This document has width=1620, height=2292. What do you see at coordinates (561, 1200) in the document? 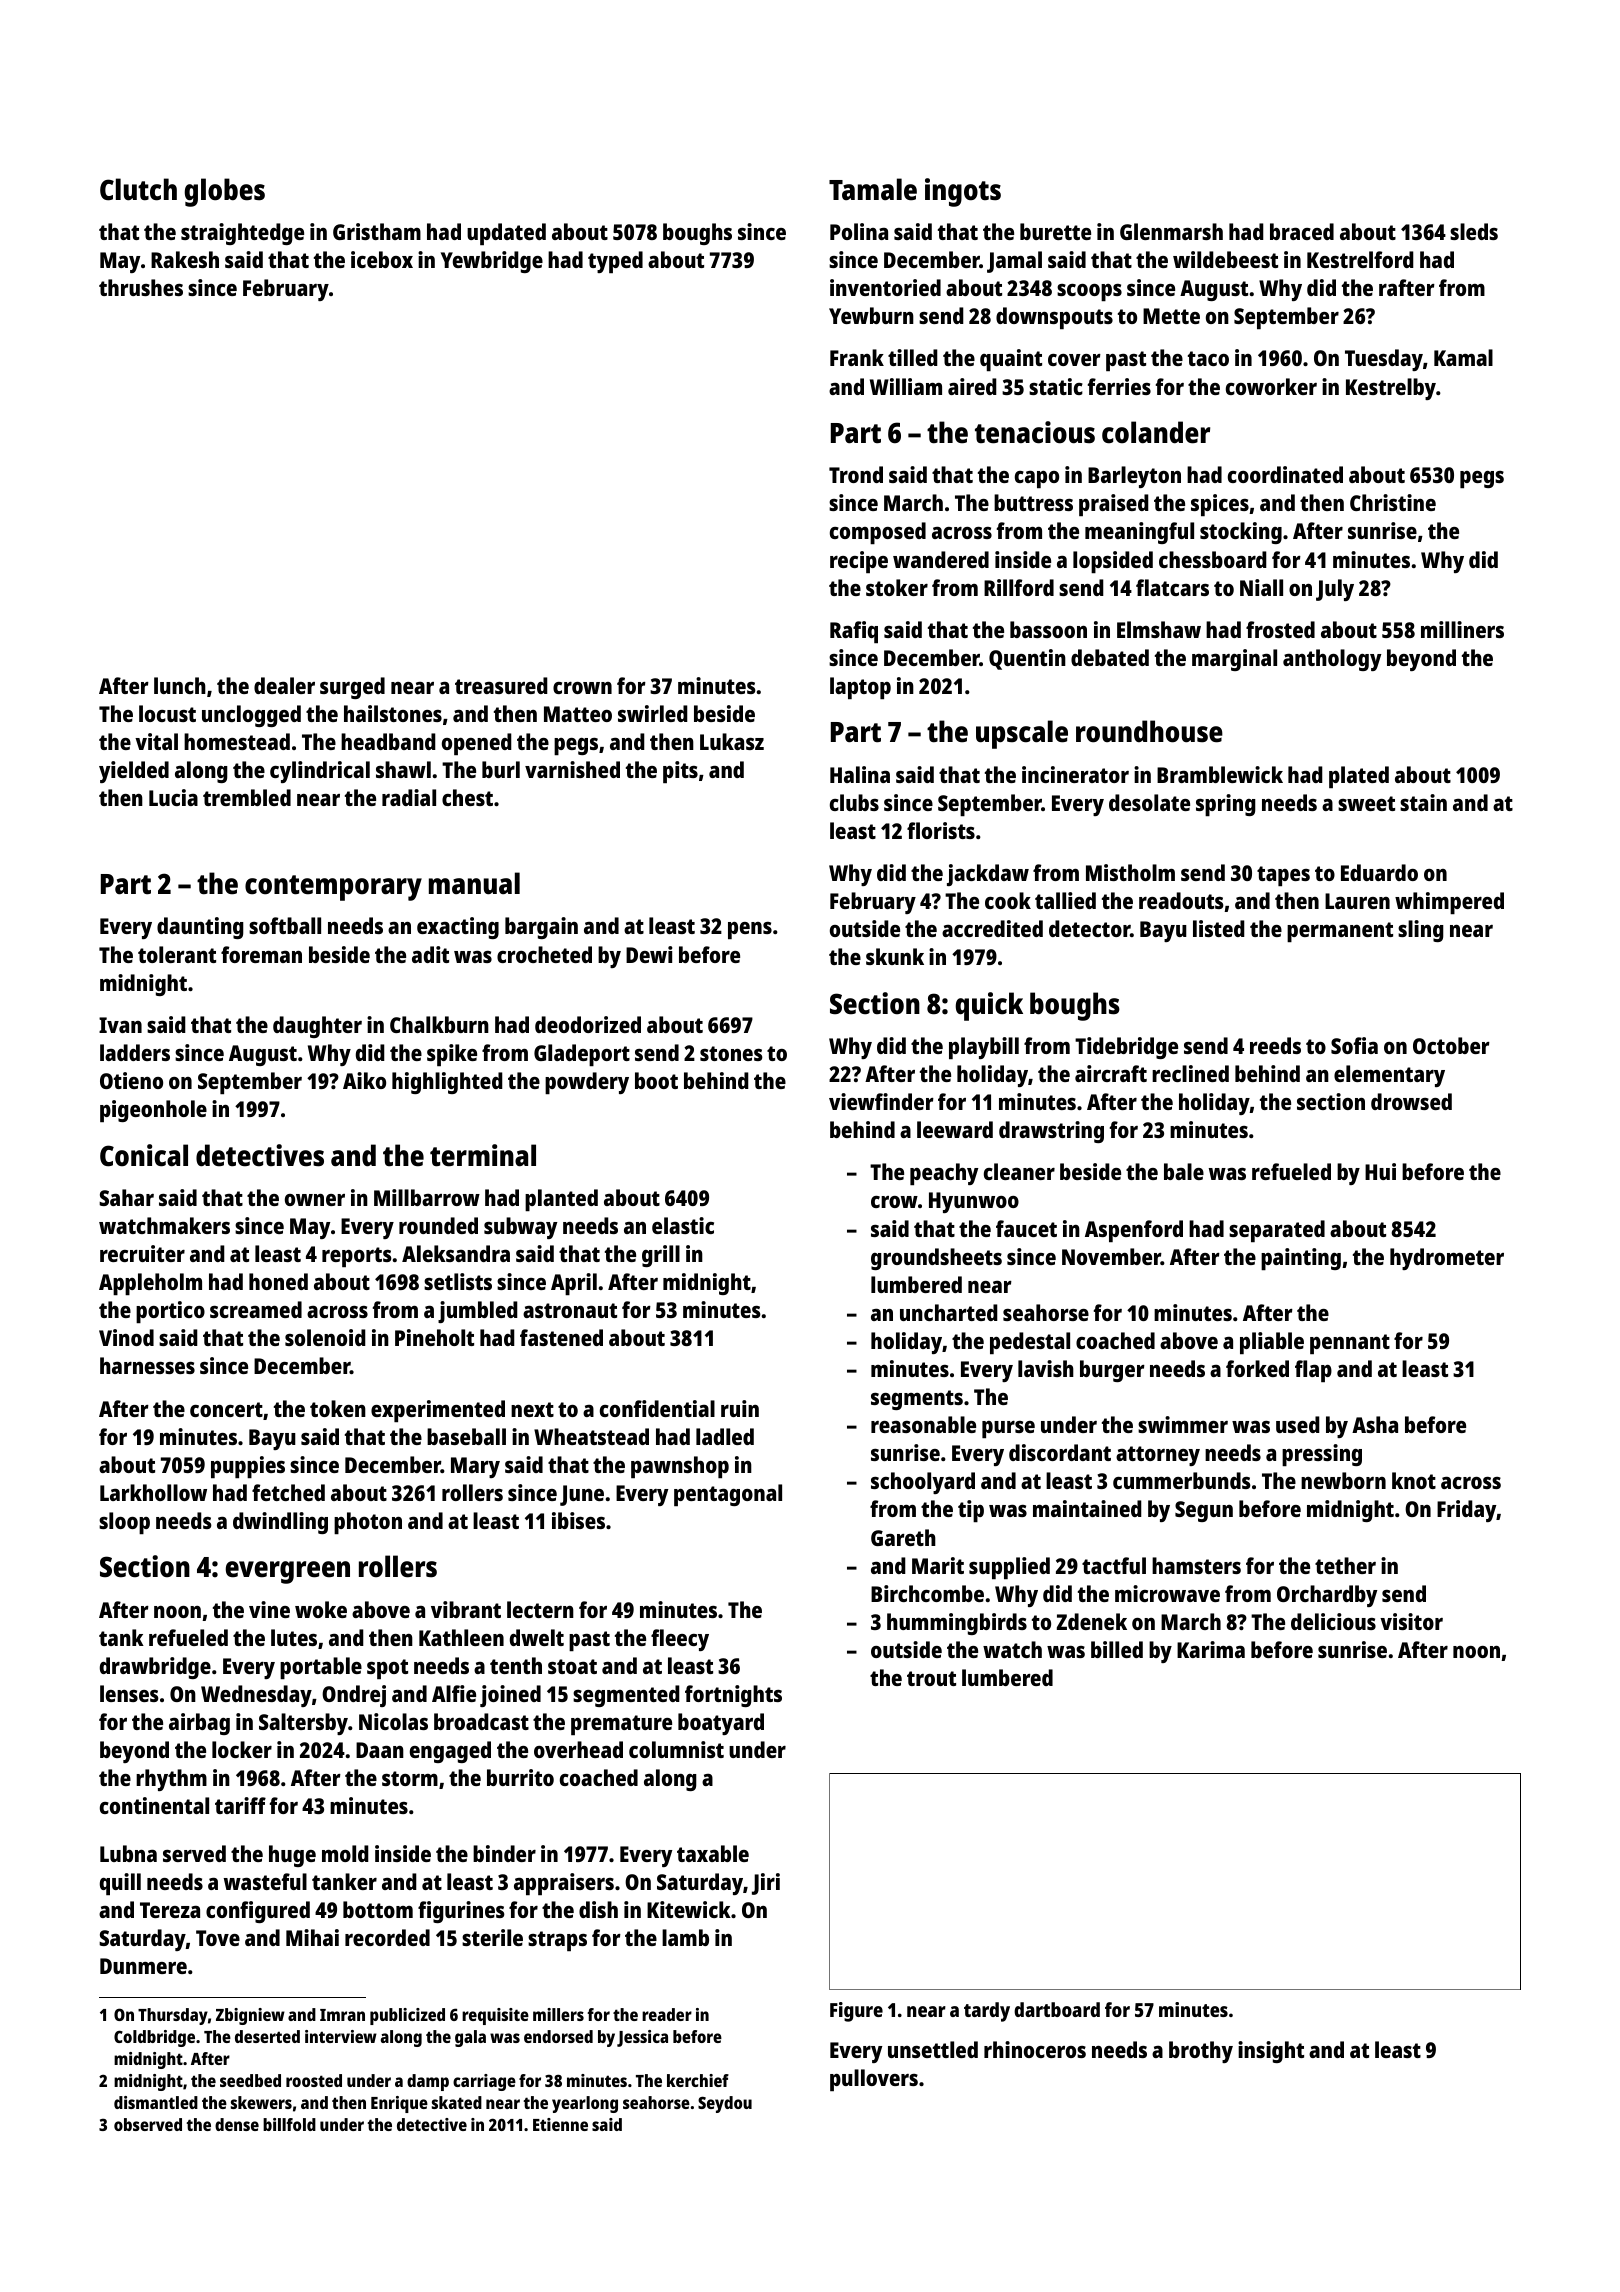
I see `planted` at bounding box center [561, 1200].
